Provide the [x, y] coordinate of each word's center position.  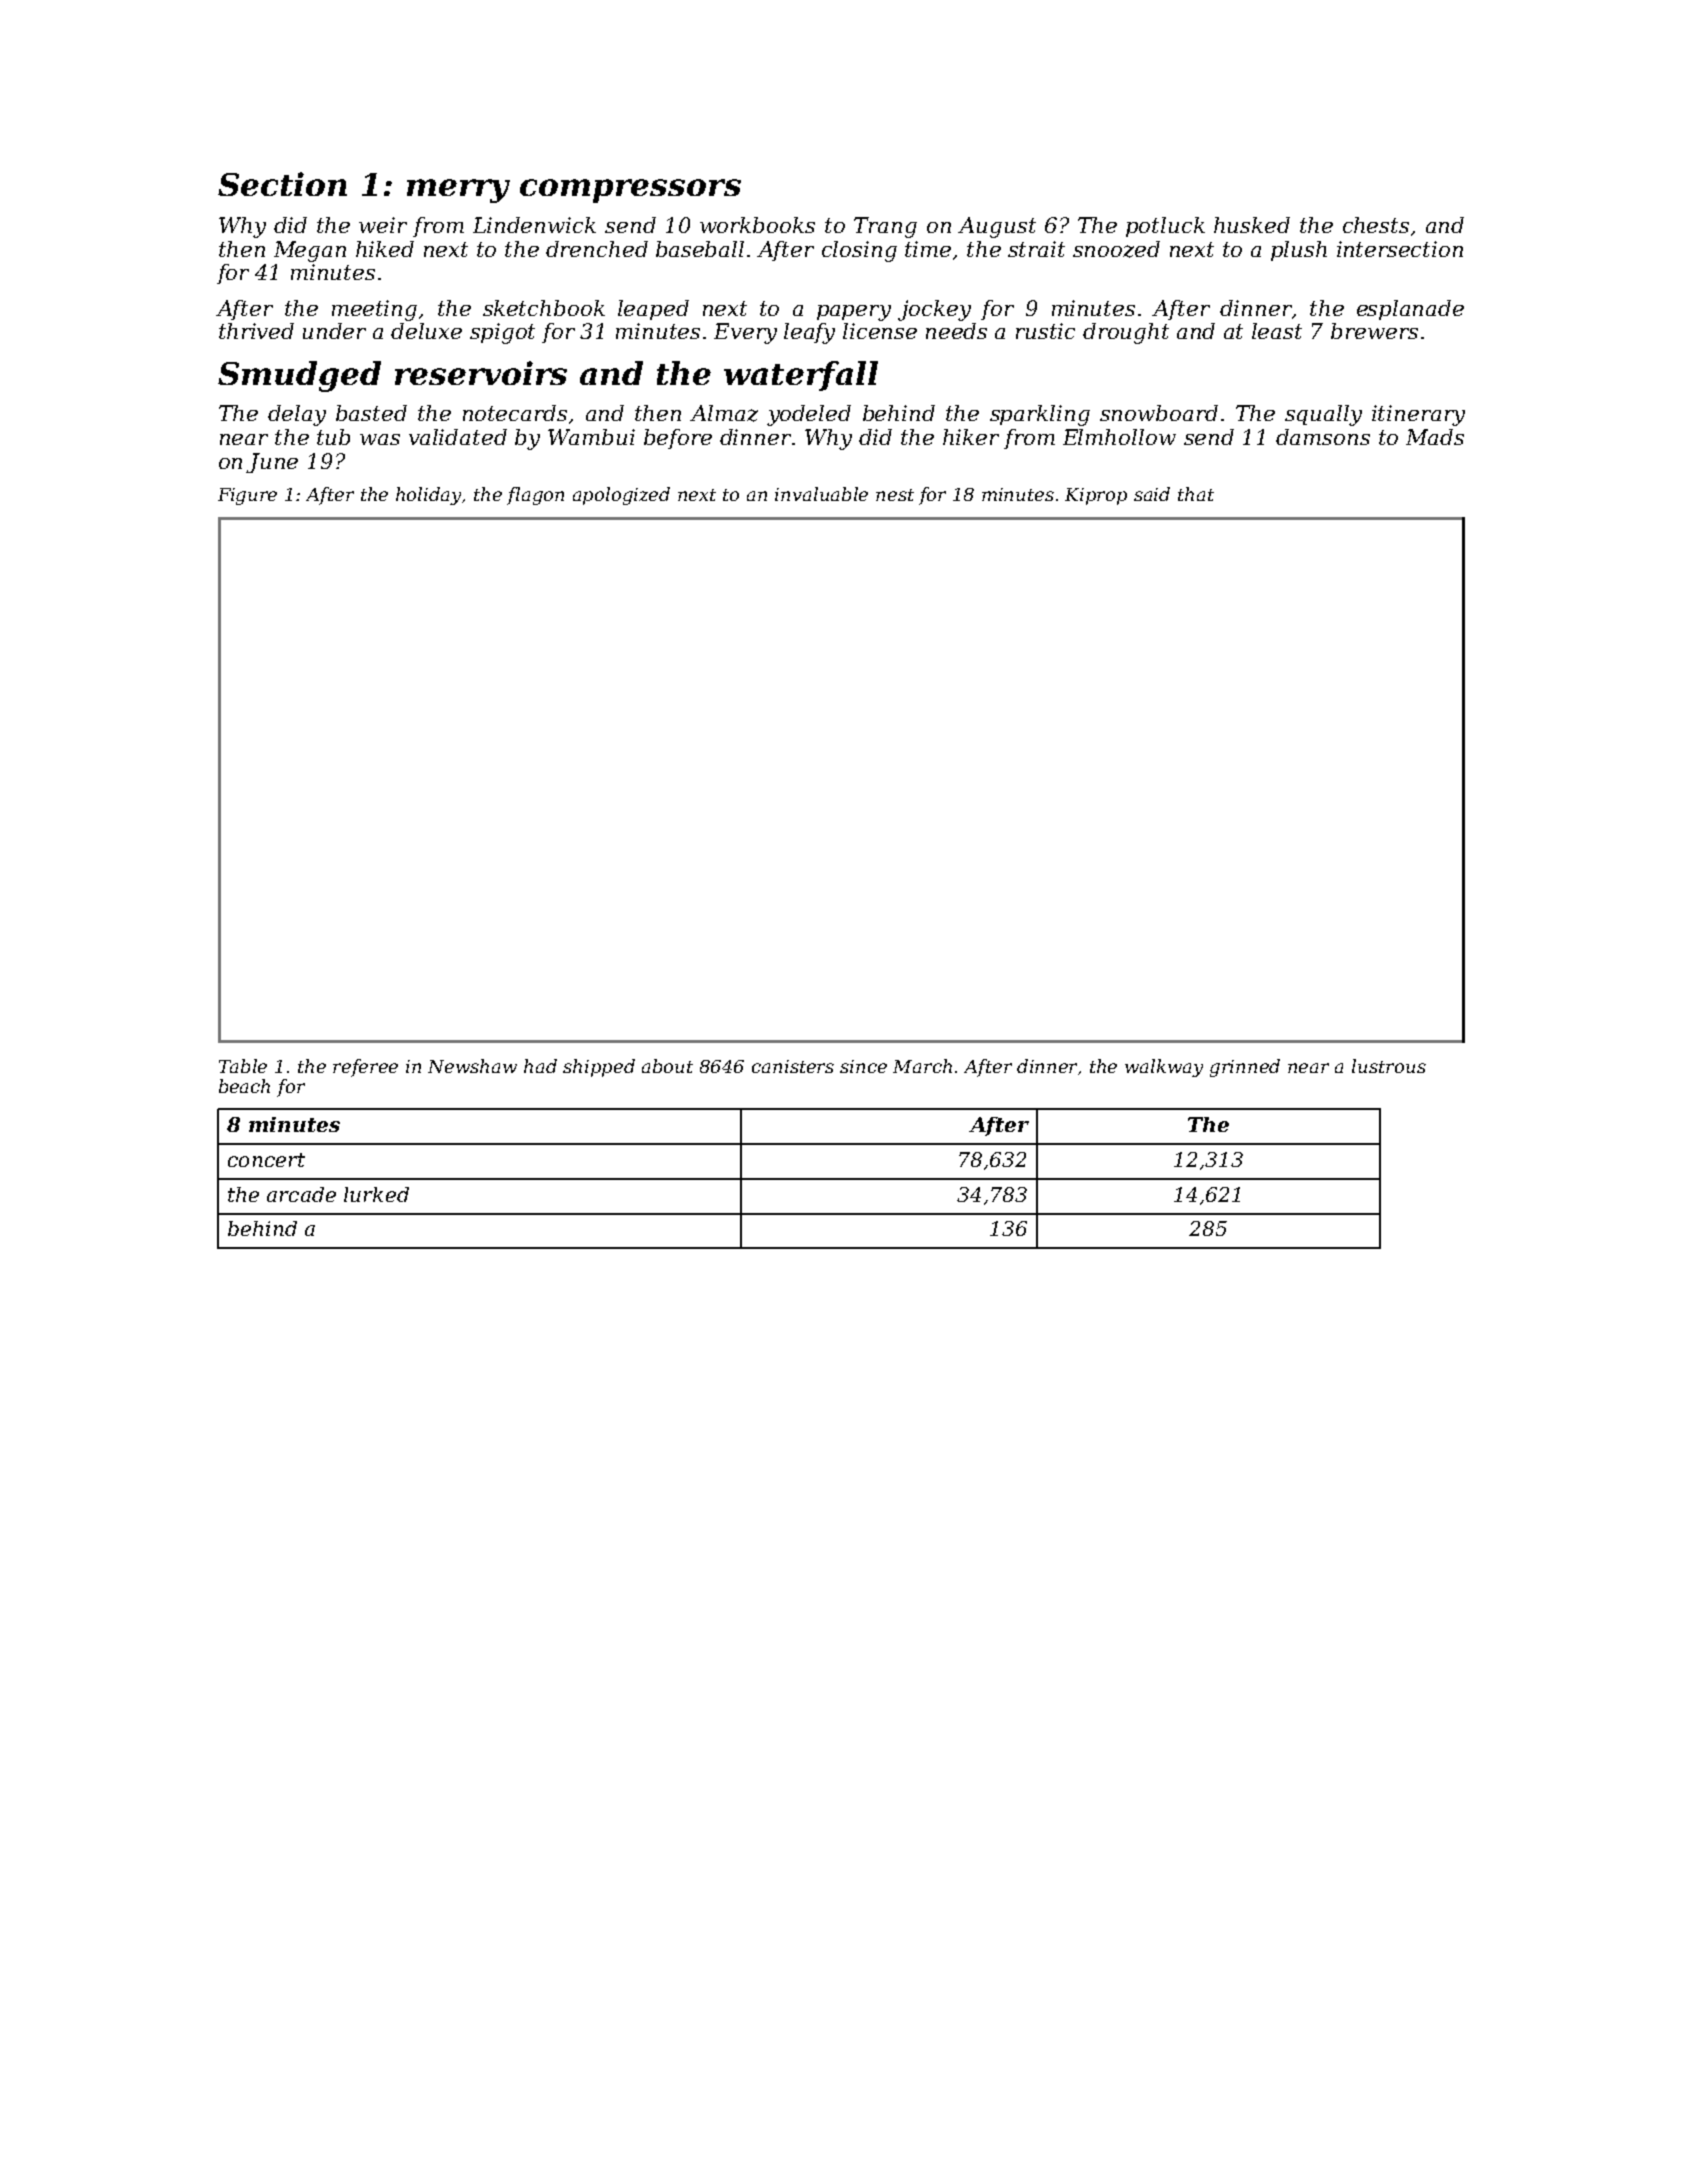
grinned [1245, 1068]
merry [458, 191]
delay [297, 415]
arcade [301, 1194]
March [922, 1066]
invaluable [821, 494]
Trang [885, 227]
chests [1376, 225]
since [863, 1066]
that [1196, 494]
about [667, 1066]
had [540, 1066]
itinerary [1418, 415]
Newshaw [472, 1066]
